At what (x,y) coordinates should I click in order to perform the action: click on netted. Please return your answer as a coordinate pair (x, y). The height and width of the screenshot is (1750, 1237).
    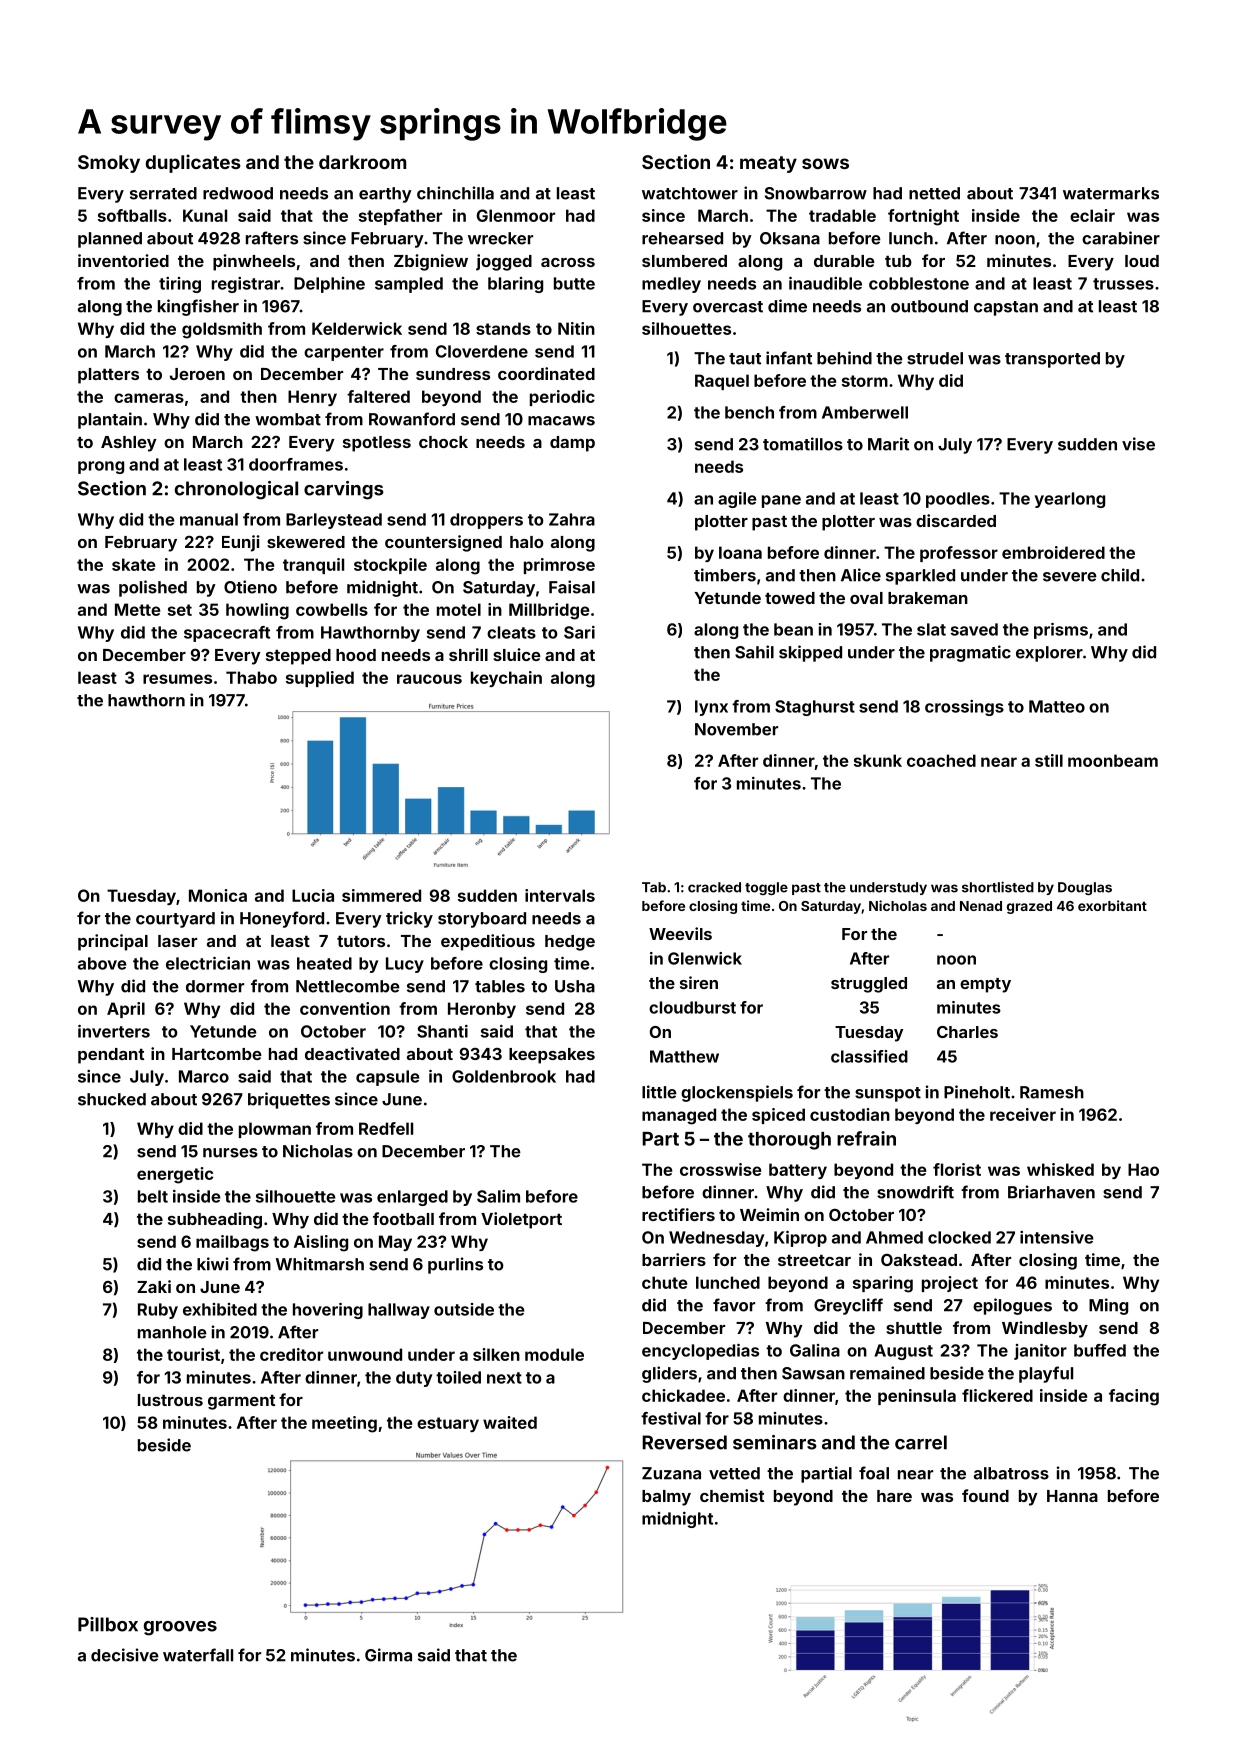
    Looking at the image, I should click on (934, 193).
